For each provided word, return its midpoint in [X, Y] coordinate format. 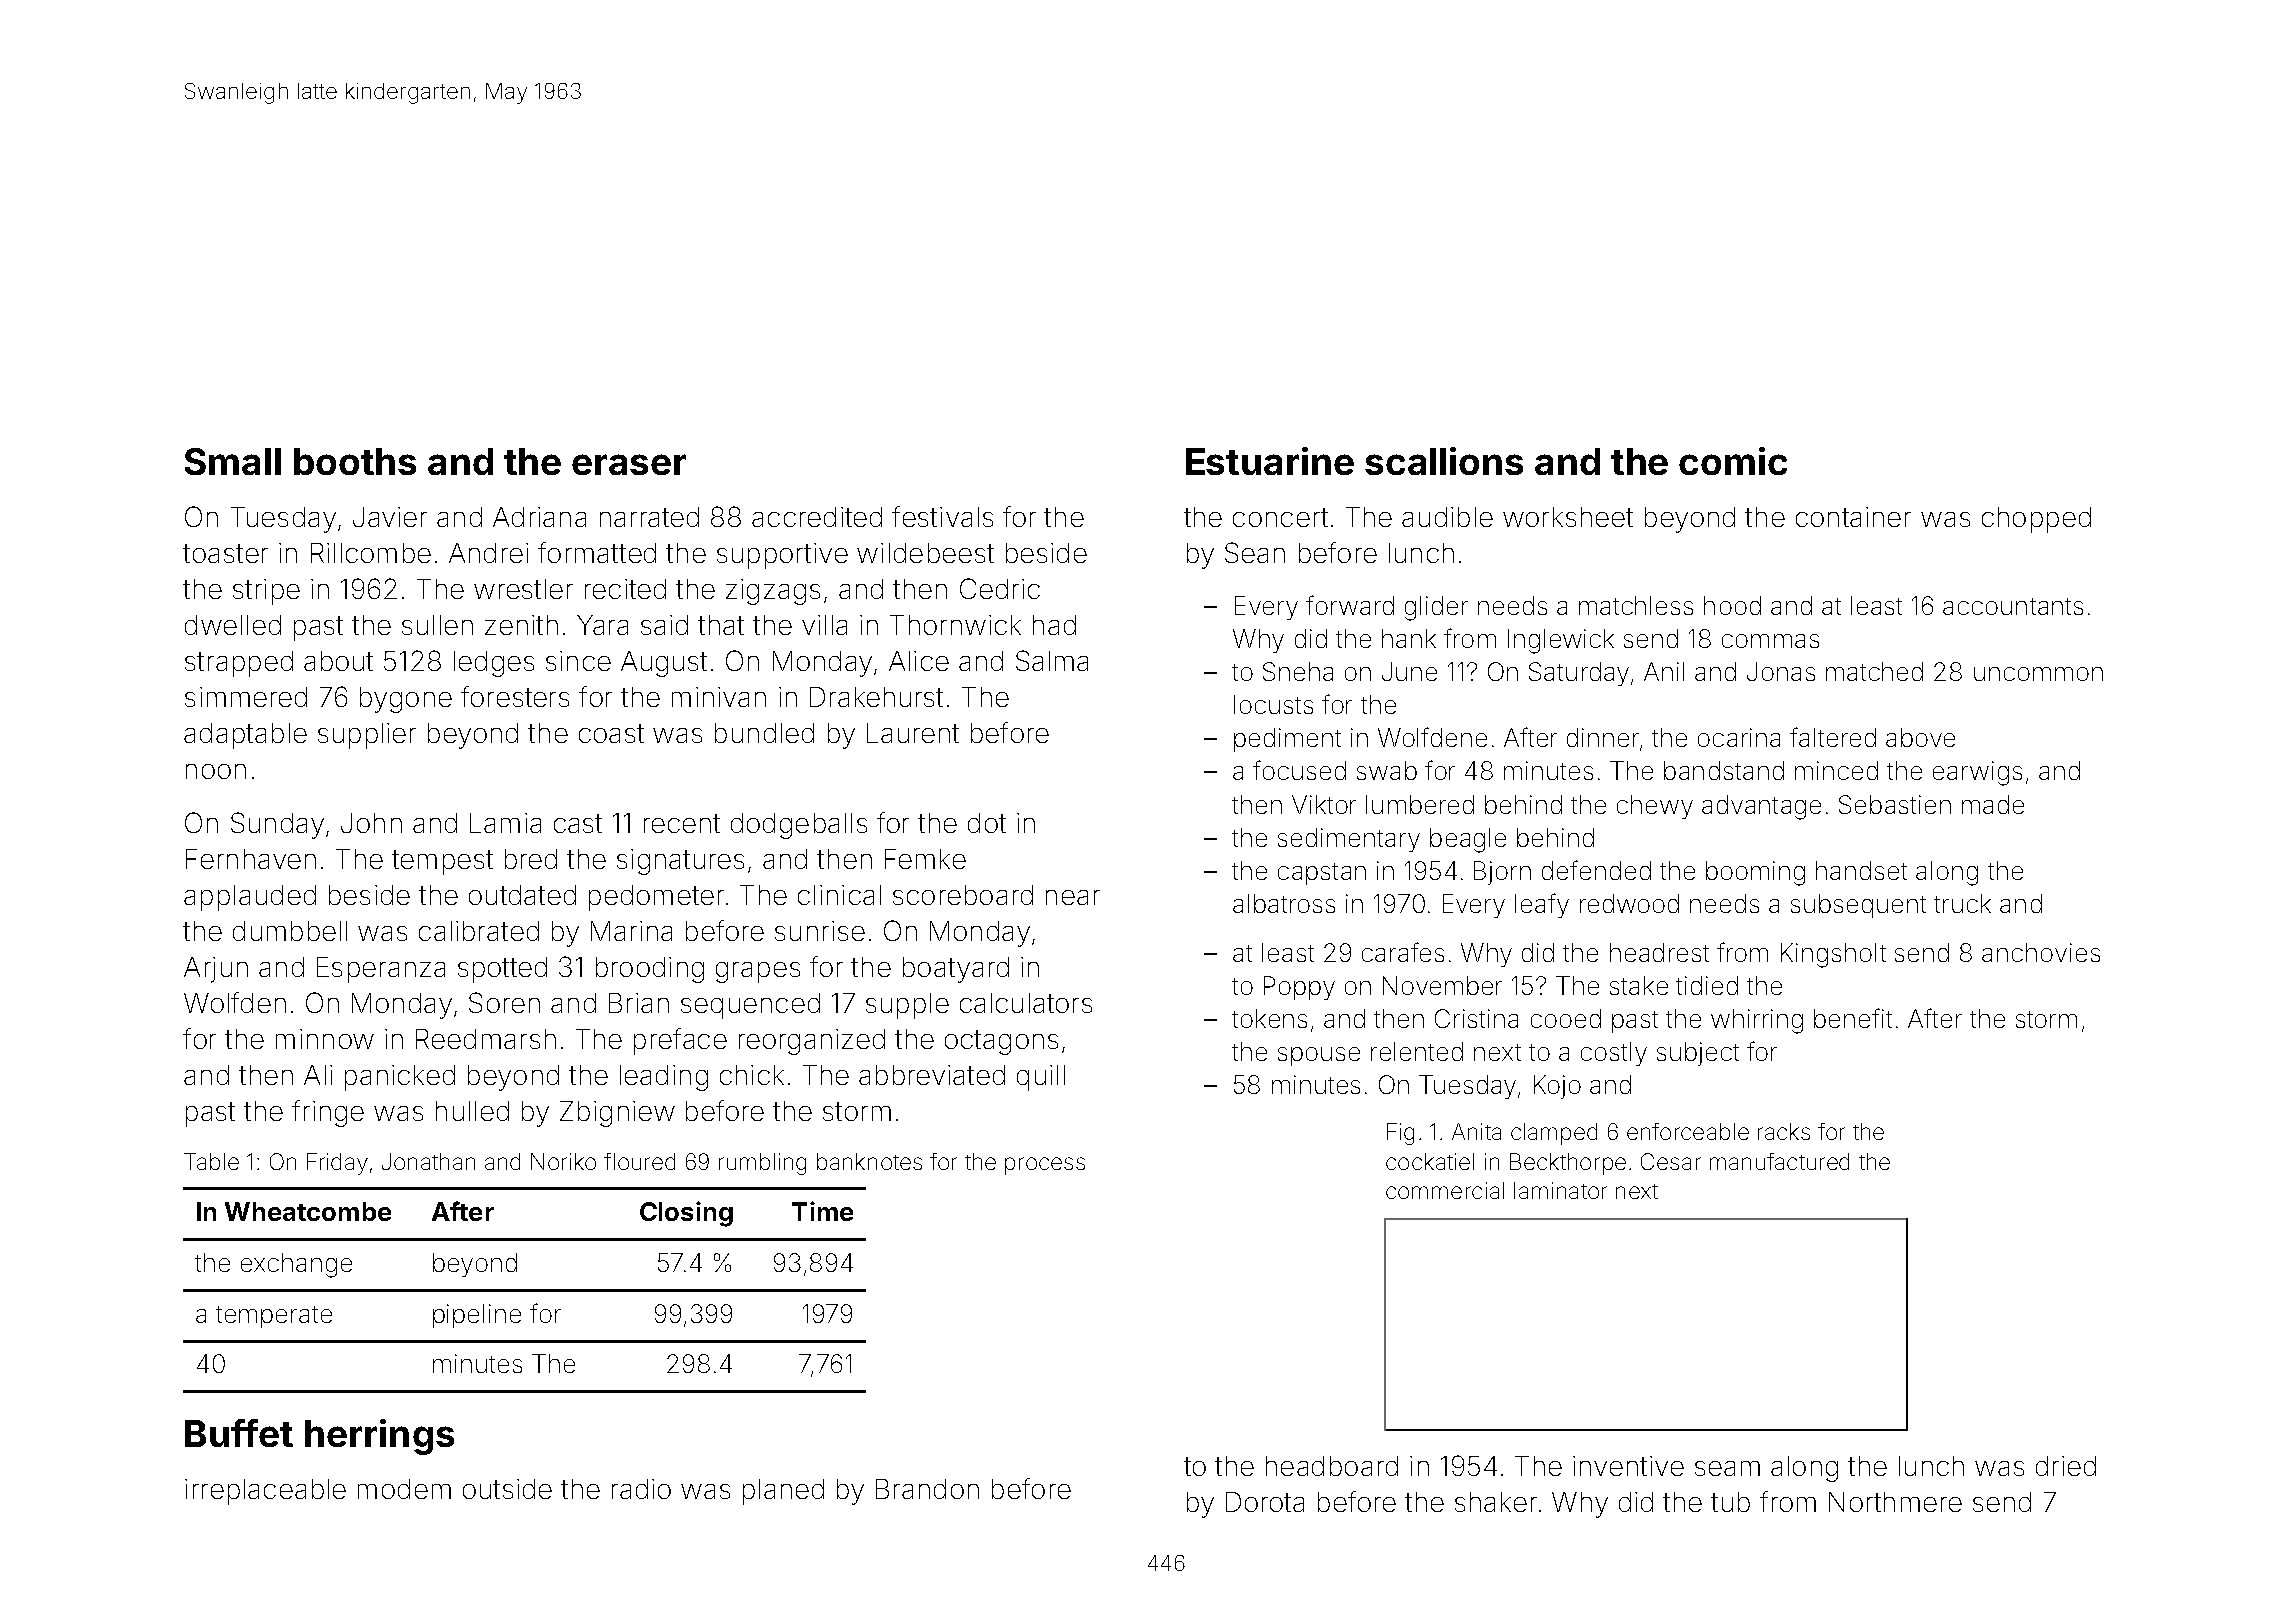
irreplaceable [265, 1492]
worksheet [1568, 517]
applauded [250, 898]
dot [987, 823]
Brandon [927, 1489]
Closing [686, 1214]
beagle [1468, 840]
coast [611, 733]
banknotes [869, 1161]
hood [1732, 605]
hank [1409, 638]
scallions [1444, 461]
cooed [1566, 1018]
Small [233, 461]
